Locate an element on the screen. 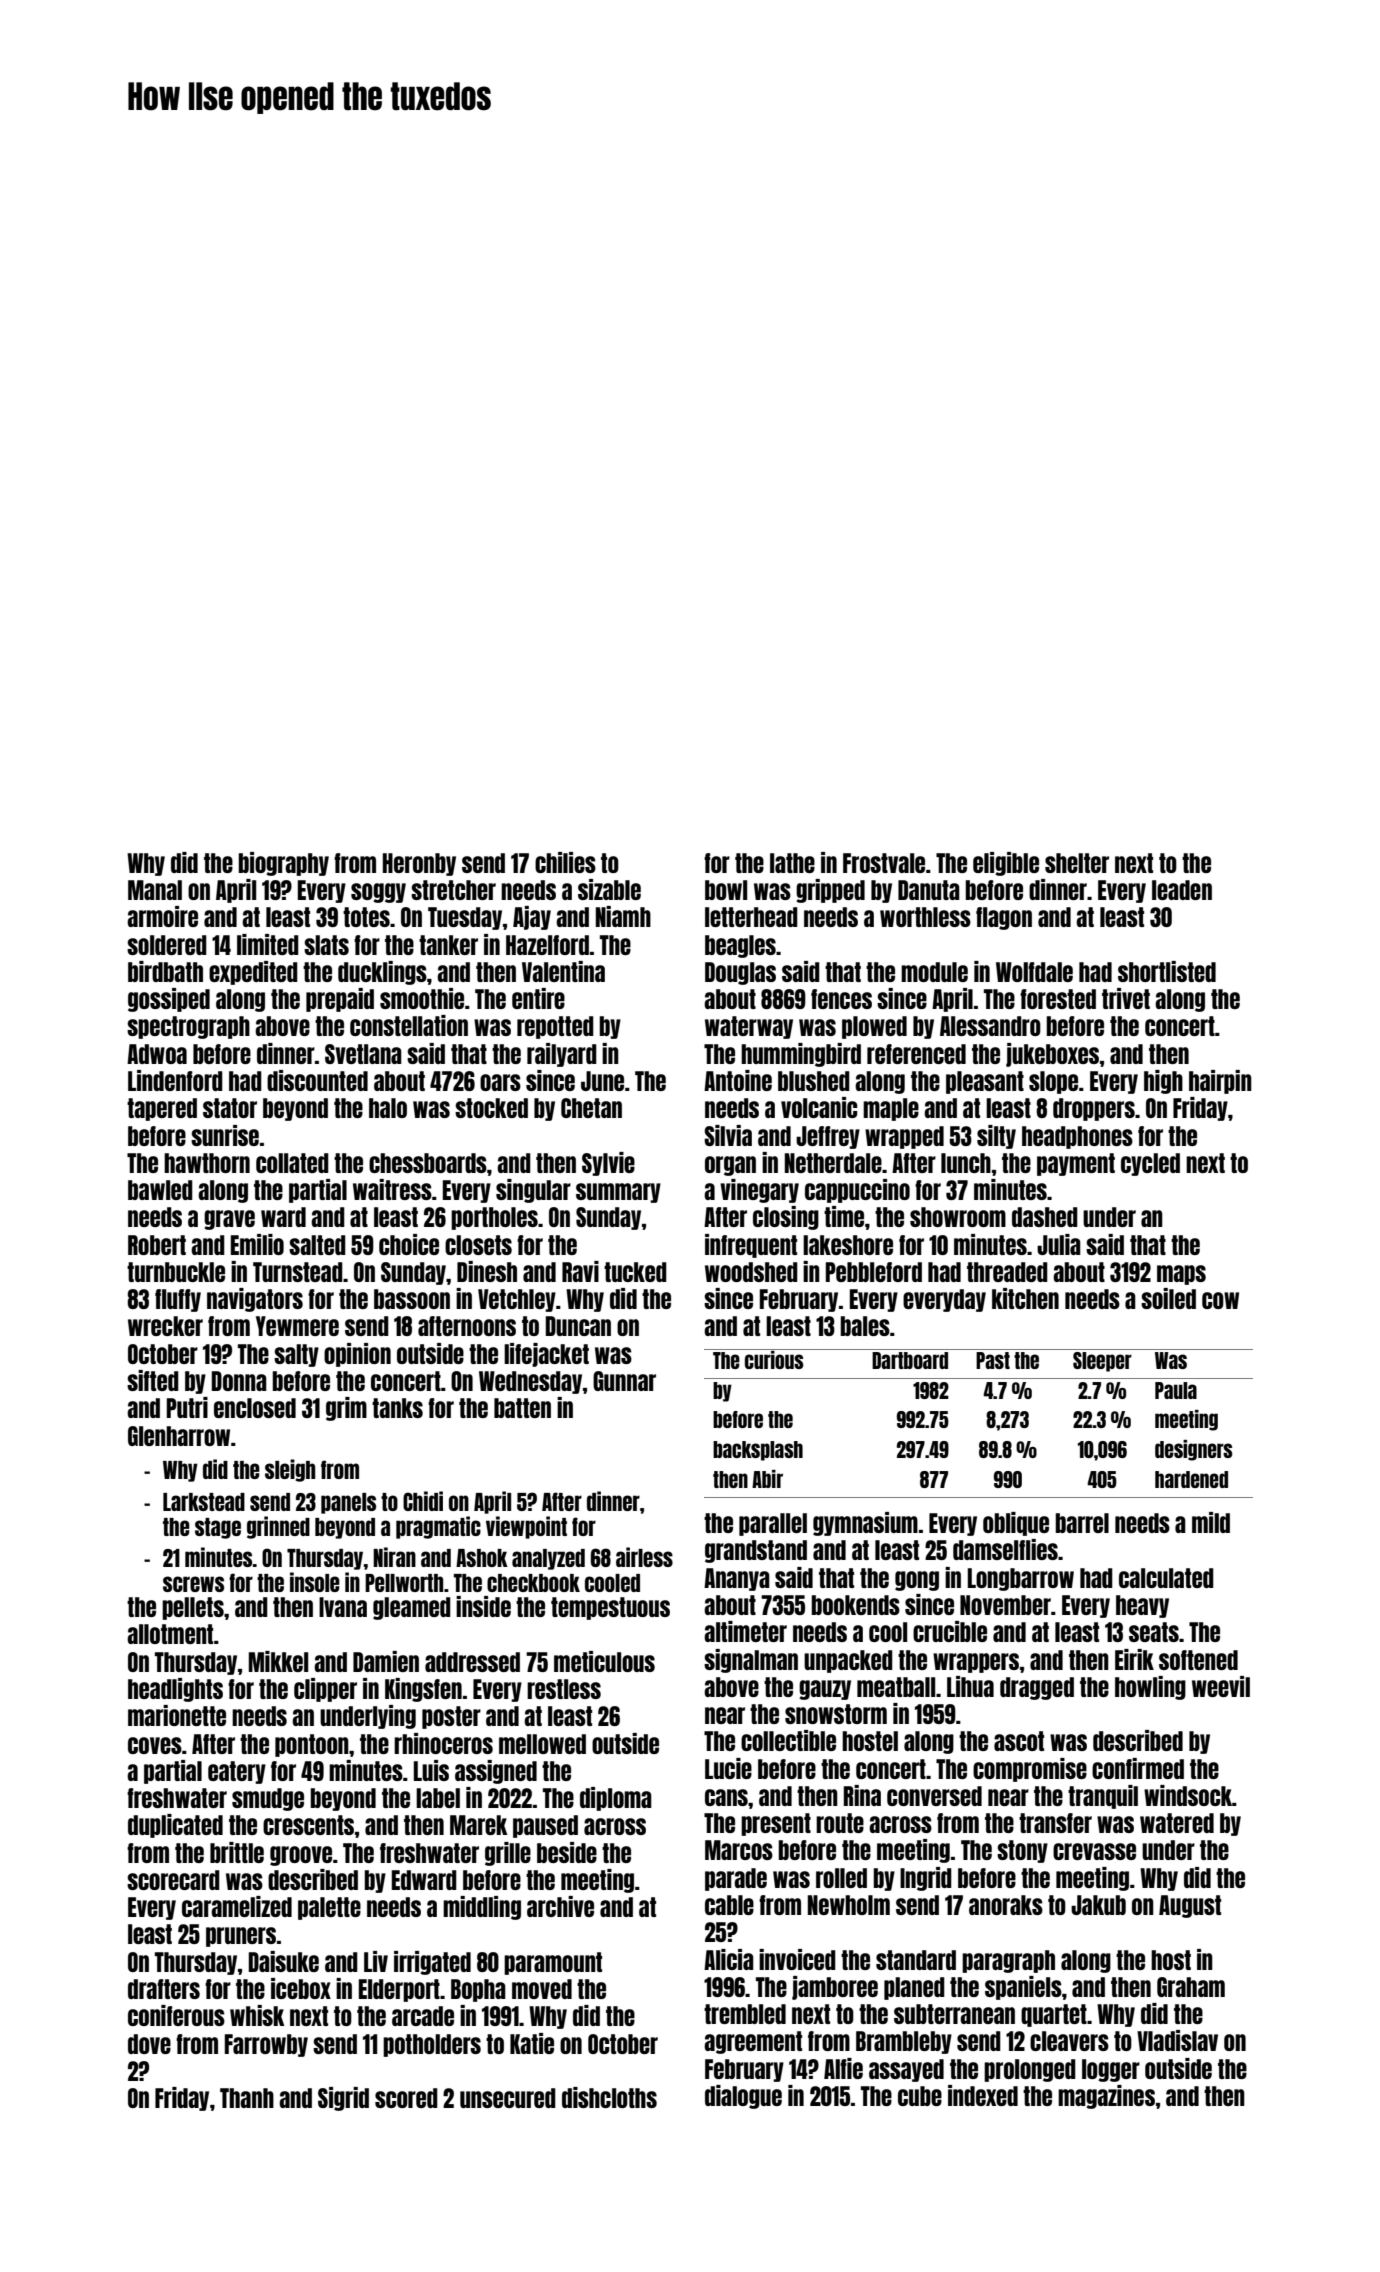  eligible is located at coordinates (1006, 864).
